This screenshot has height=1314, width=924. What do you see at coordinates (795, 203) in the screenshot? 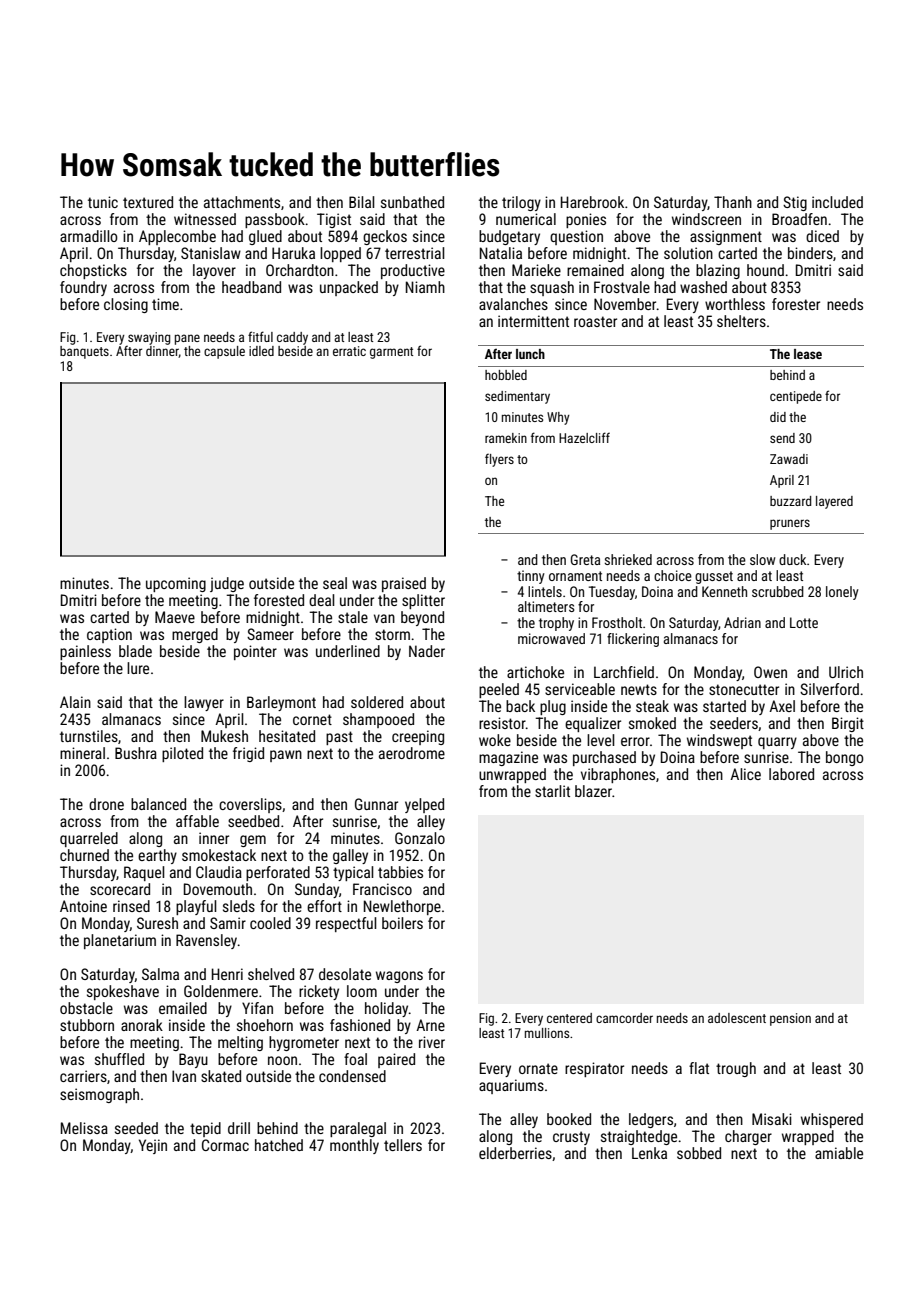
I see `Stig` at bounding box center [795, 203].
